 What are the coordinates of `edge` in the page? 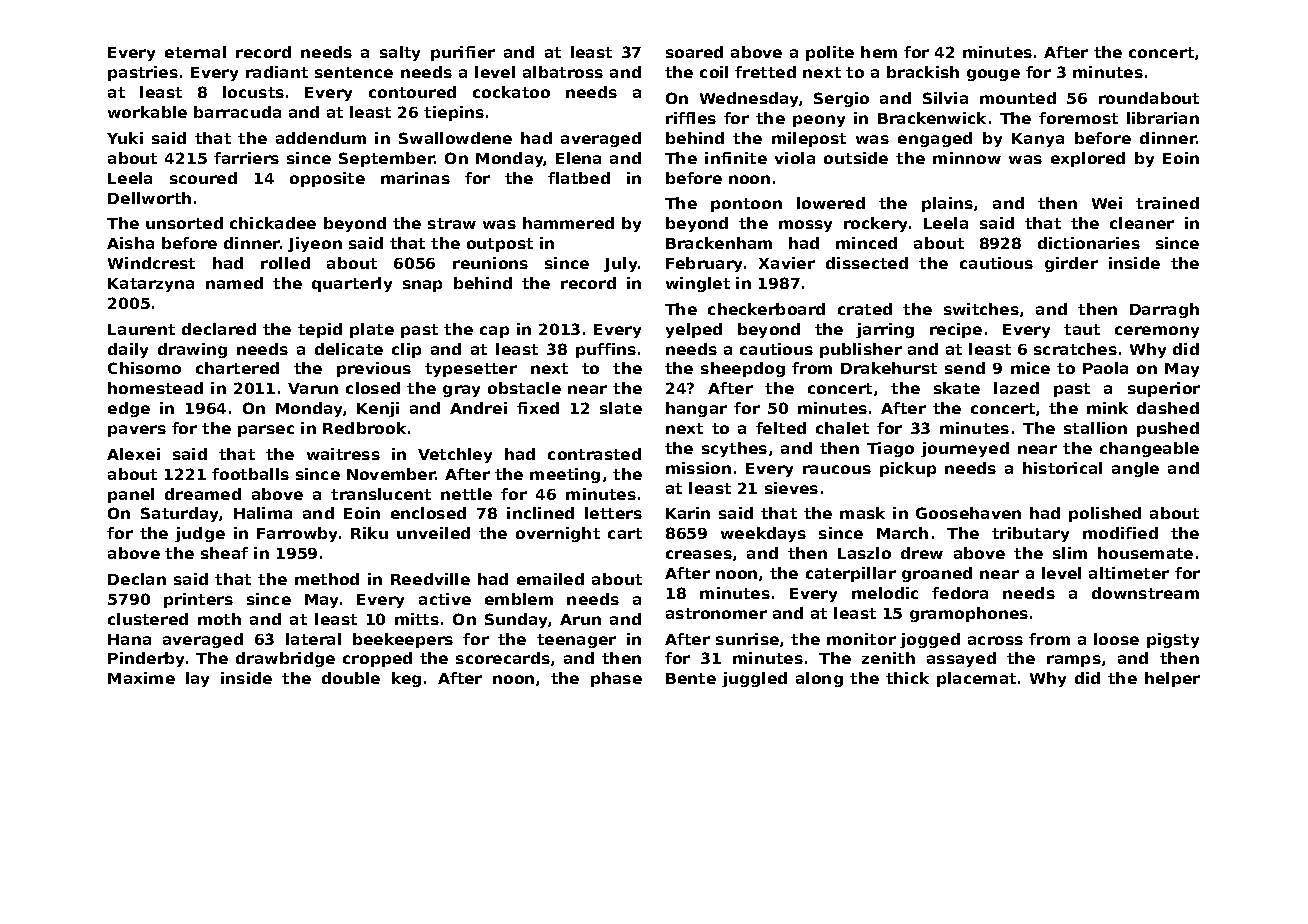 It's located at (129, 409).
